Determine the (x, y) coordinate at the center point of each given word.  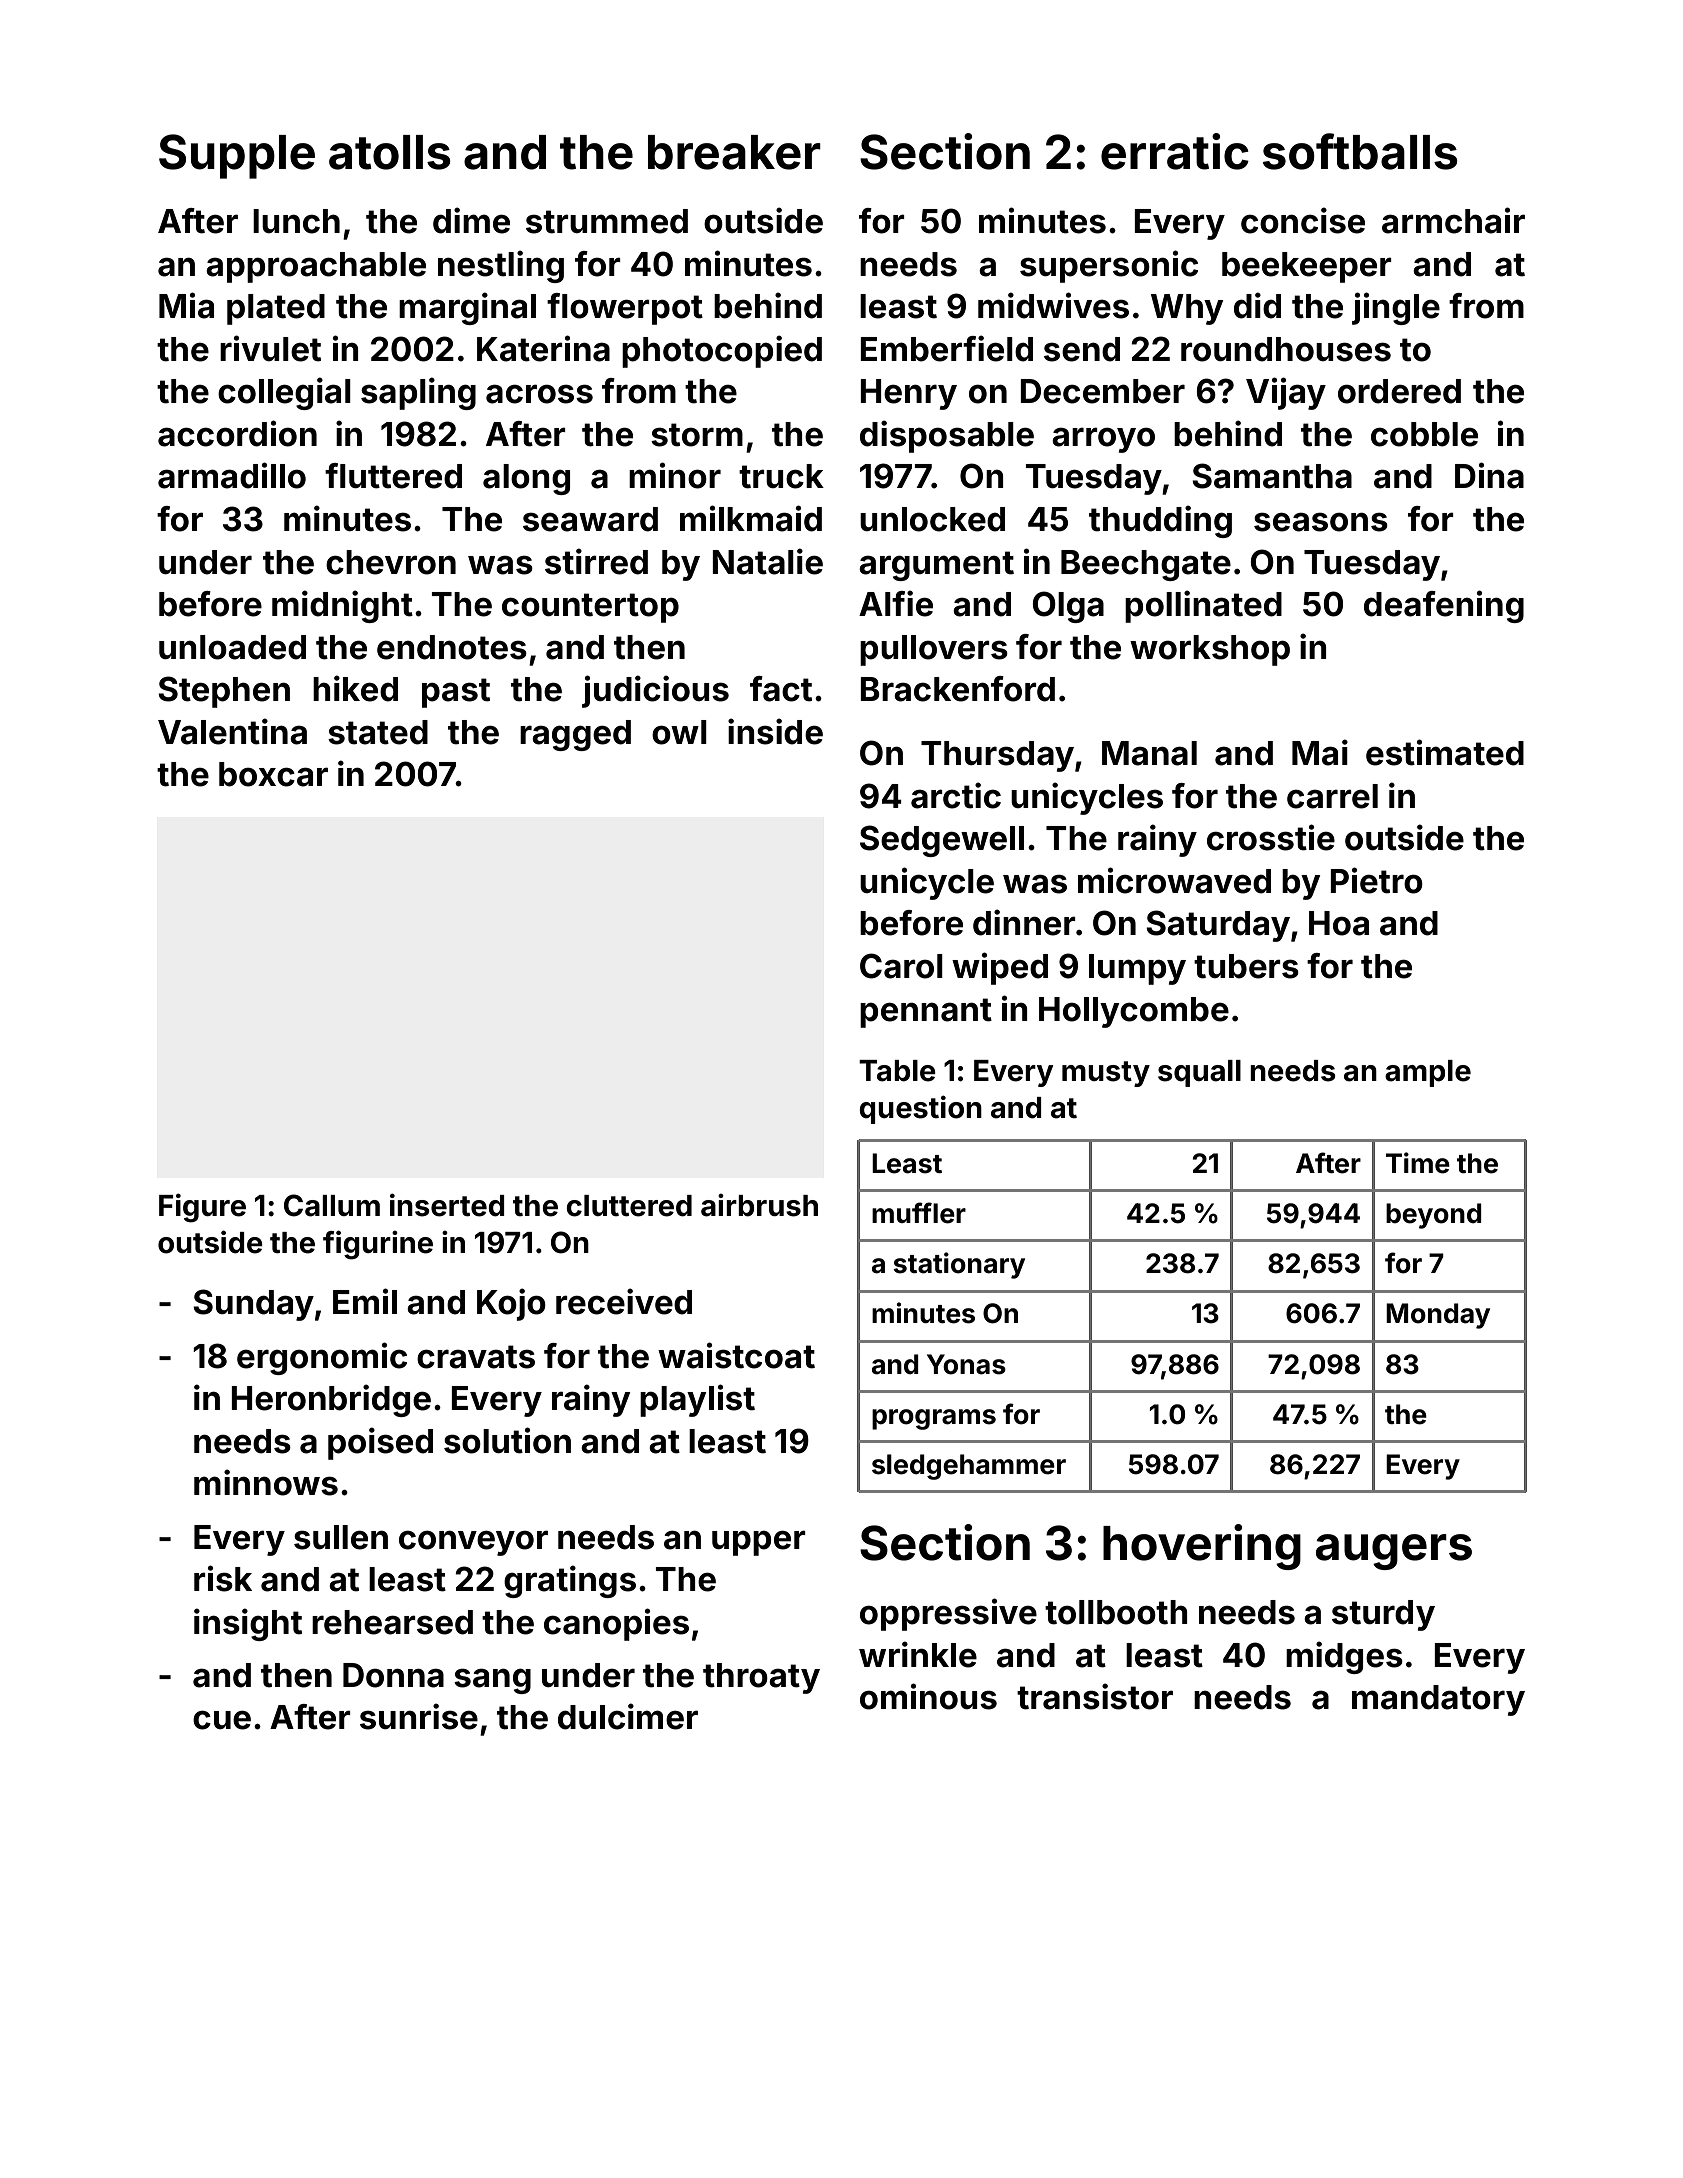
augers (1394, 1552)
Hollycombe (1134, 1012)
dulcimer (628, 1716)
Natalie (767, 561)
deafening (1444, 606)
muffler (919, 1213)
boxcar (273, 774)
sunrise (419, 1716)
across (539, 394)
